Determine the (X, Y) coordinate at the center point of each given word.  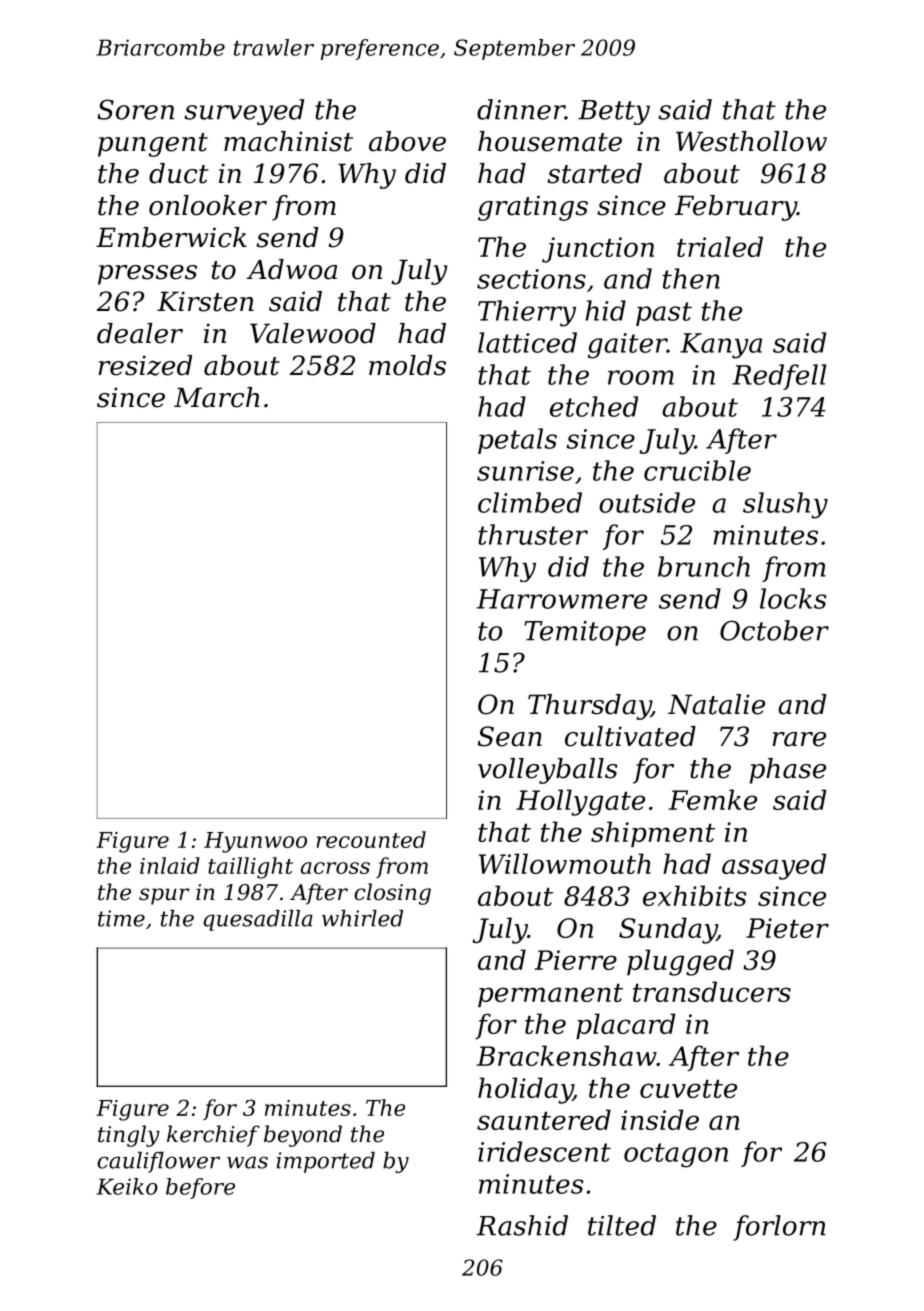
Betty (614, 112)
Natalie (716, 704)
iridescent (544, 1151)
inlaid (170, 865)
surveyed (244, 112)
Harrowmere (562, 599)
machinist (288, 141)
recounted (371, 839)
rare (799, 739)
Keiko (127, 1186)
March (216, 397)
